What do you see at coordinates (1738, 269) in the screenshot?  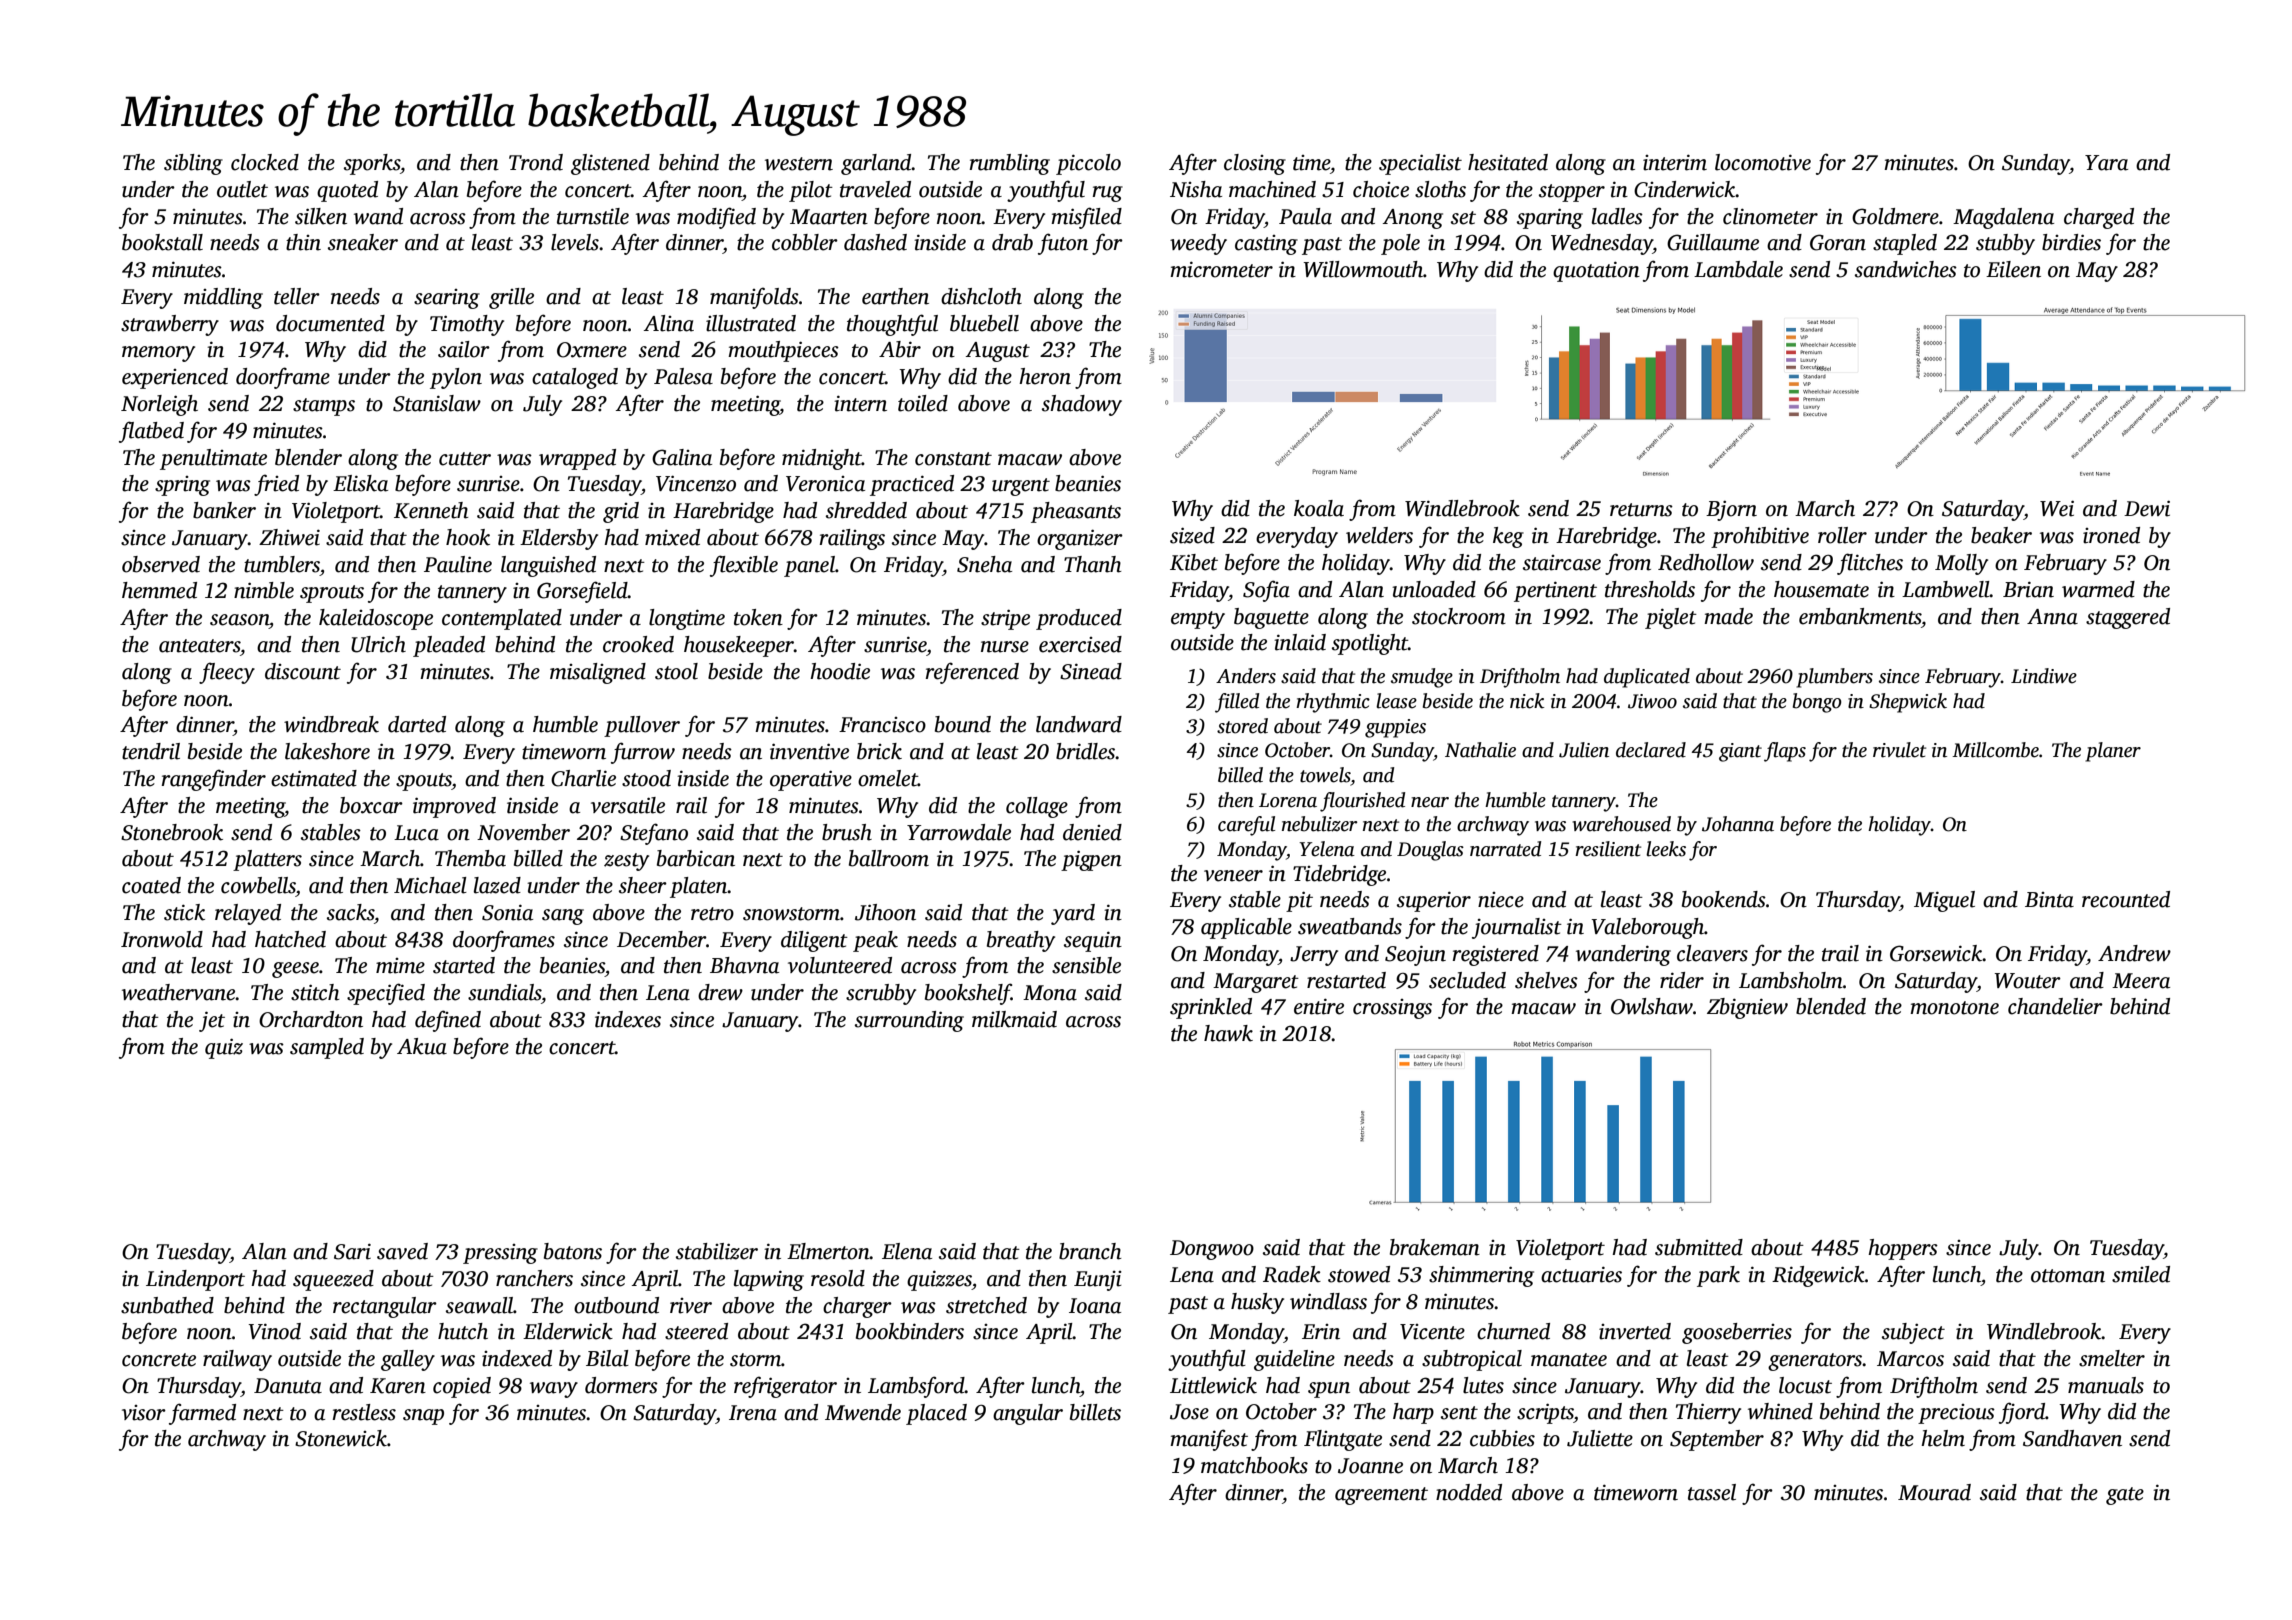 I see `Lambdale` at bounding box center [1738, 269].
